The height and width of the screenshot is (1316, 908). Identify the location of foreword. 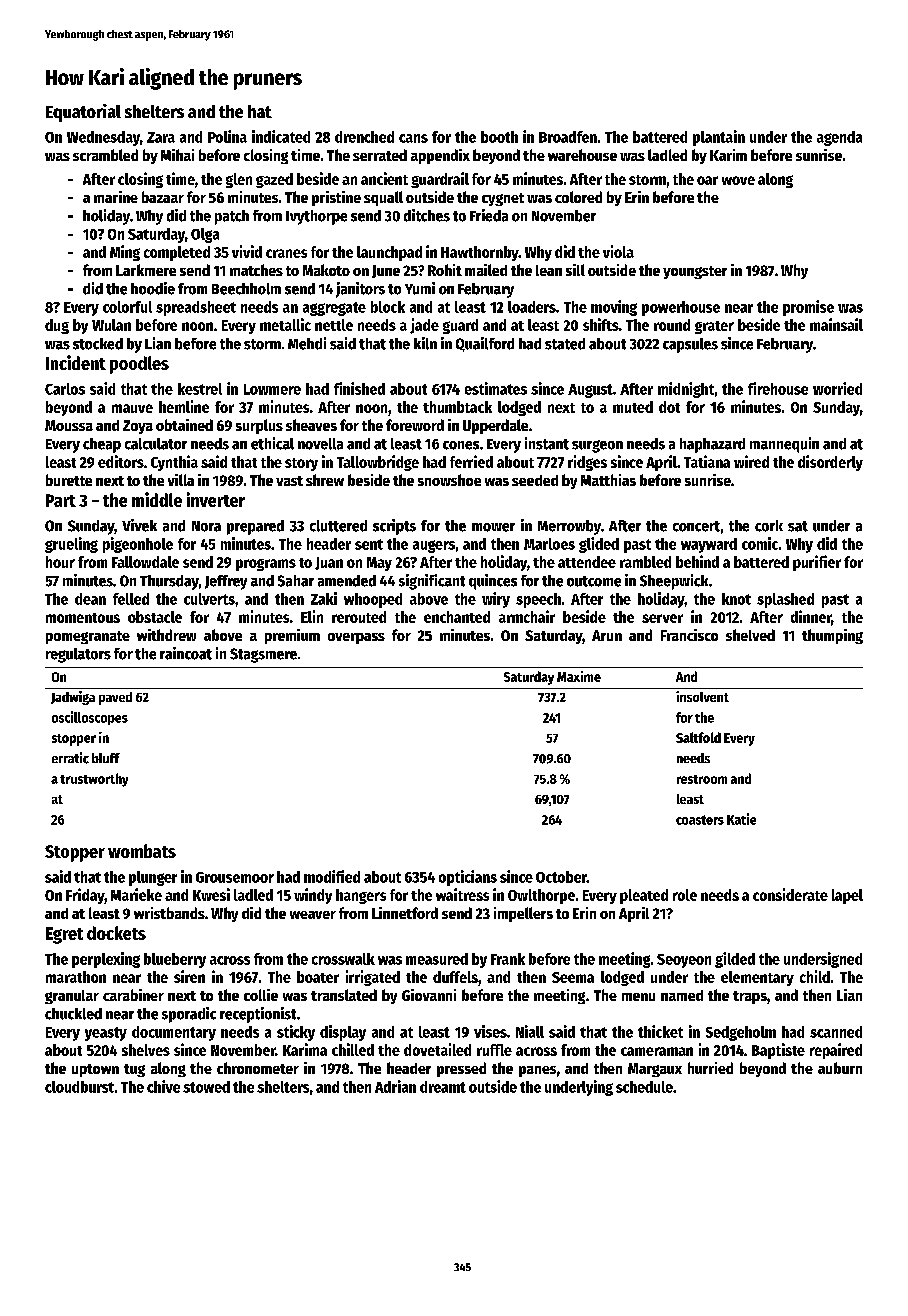
(415, 425).
